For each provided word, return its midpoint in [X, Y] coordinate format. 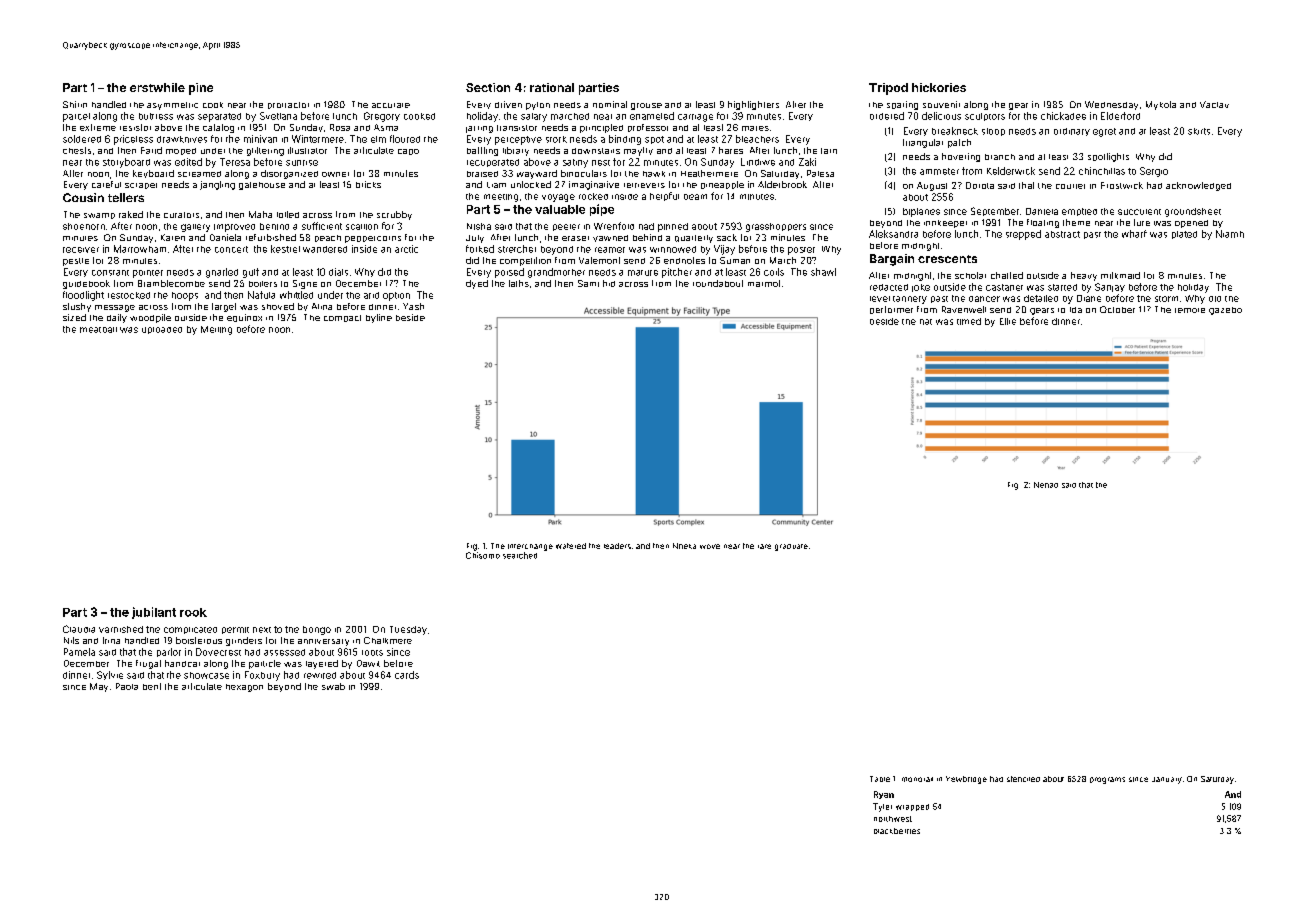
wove [710, 546]
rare [764, 546]
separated [219, 117]
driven [508, 104]
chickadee [1063, 116]
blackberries [897, 831]
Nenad [1046, 485]
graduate [791, 547]
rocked [593, 196]
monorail [917, 779]
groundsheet [1193, 212]
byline [379, 318]
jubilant [154, 613]
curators [181, 215]
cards [407, 675]
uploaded [162, 330]
